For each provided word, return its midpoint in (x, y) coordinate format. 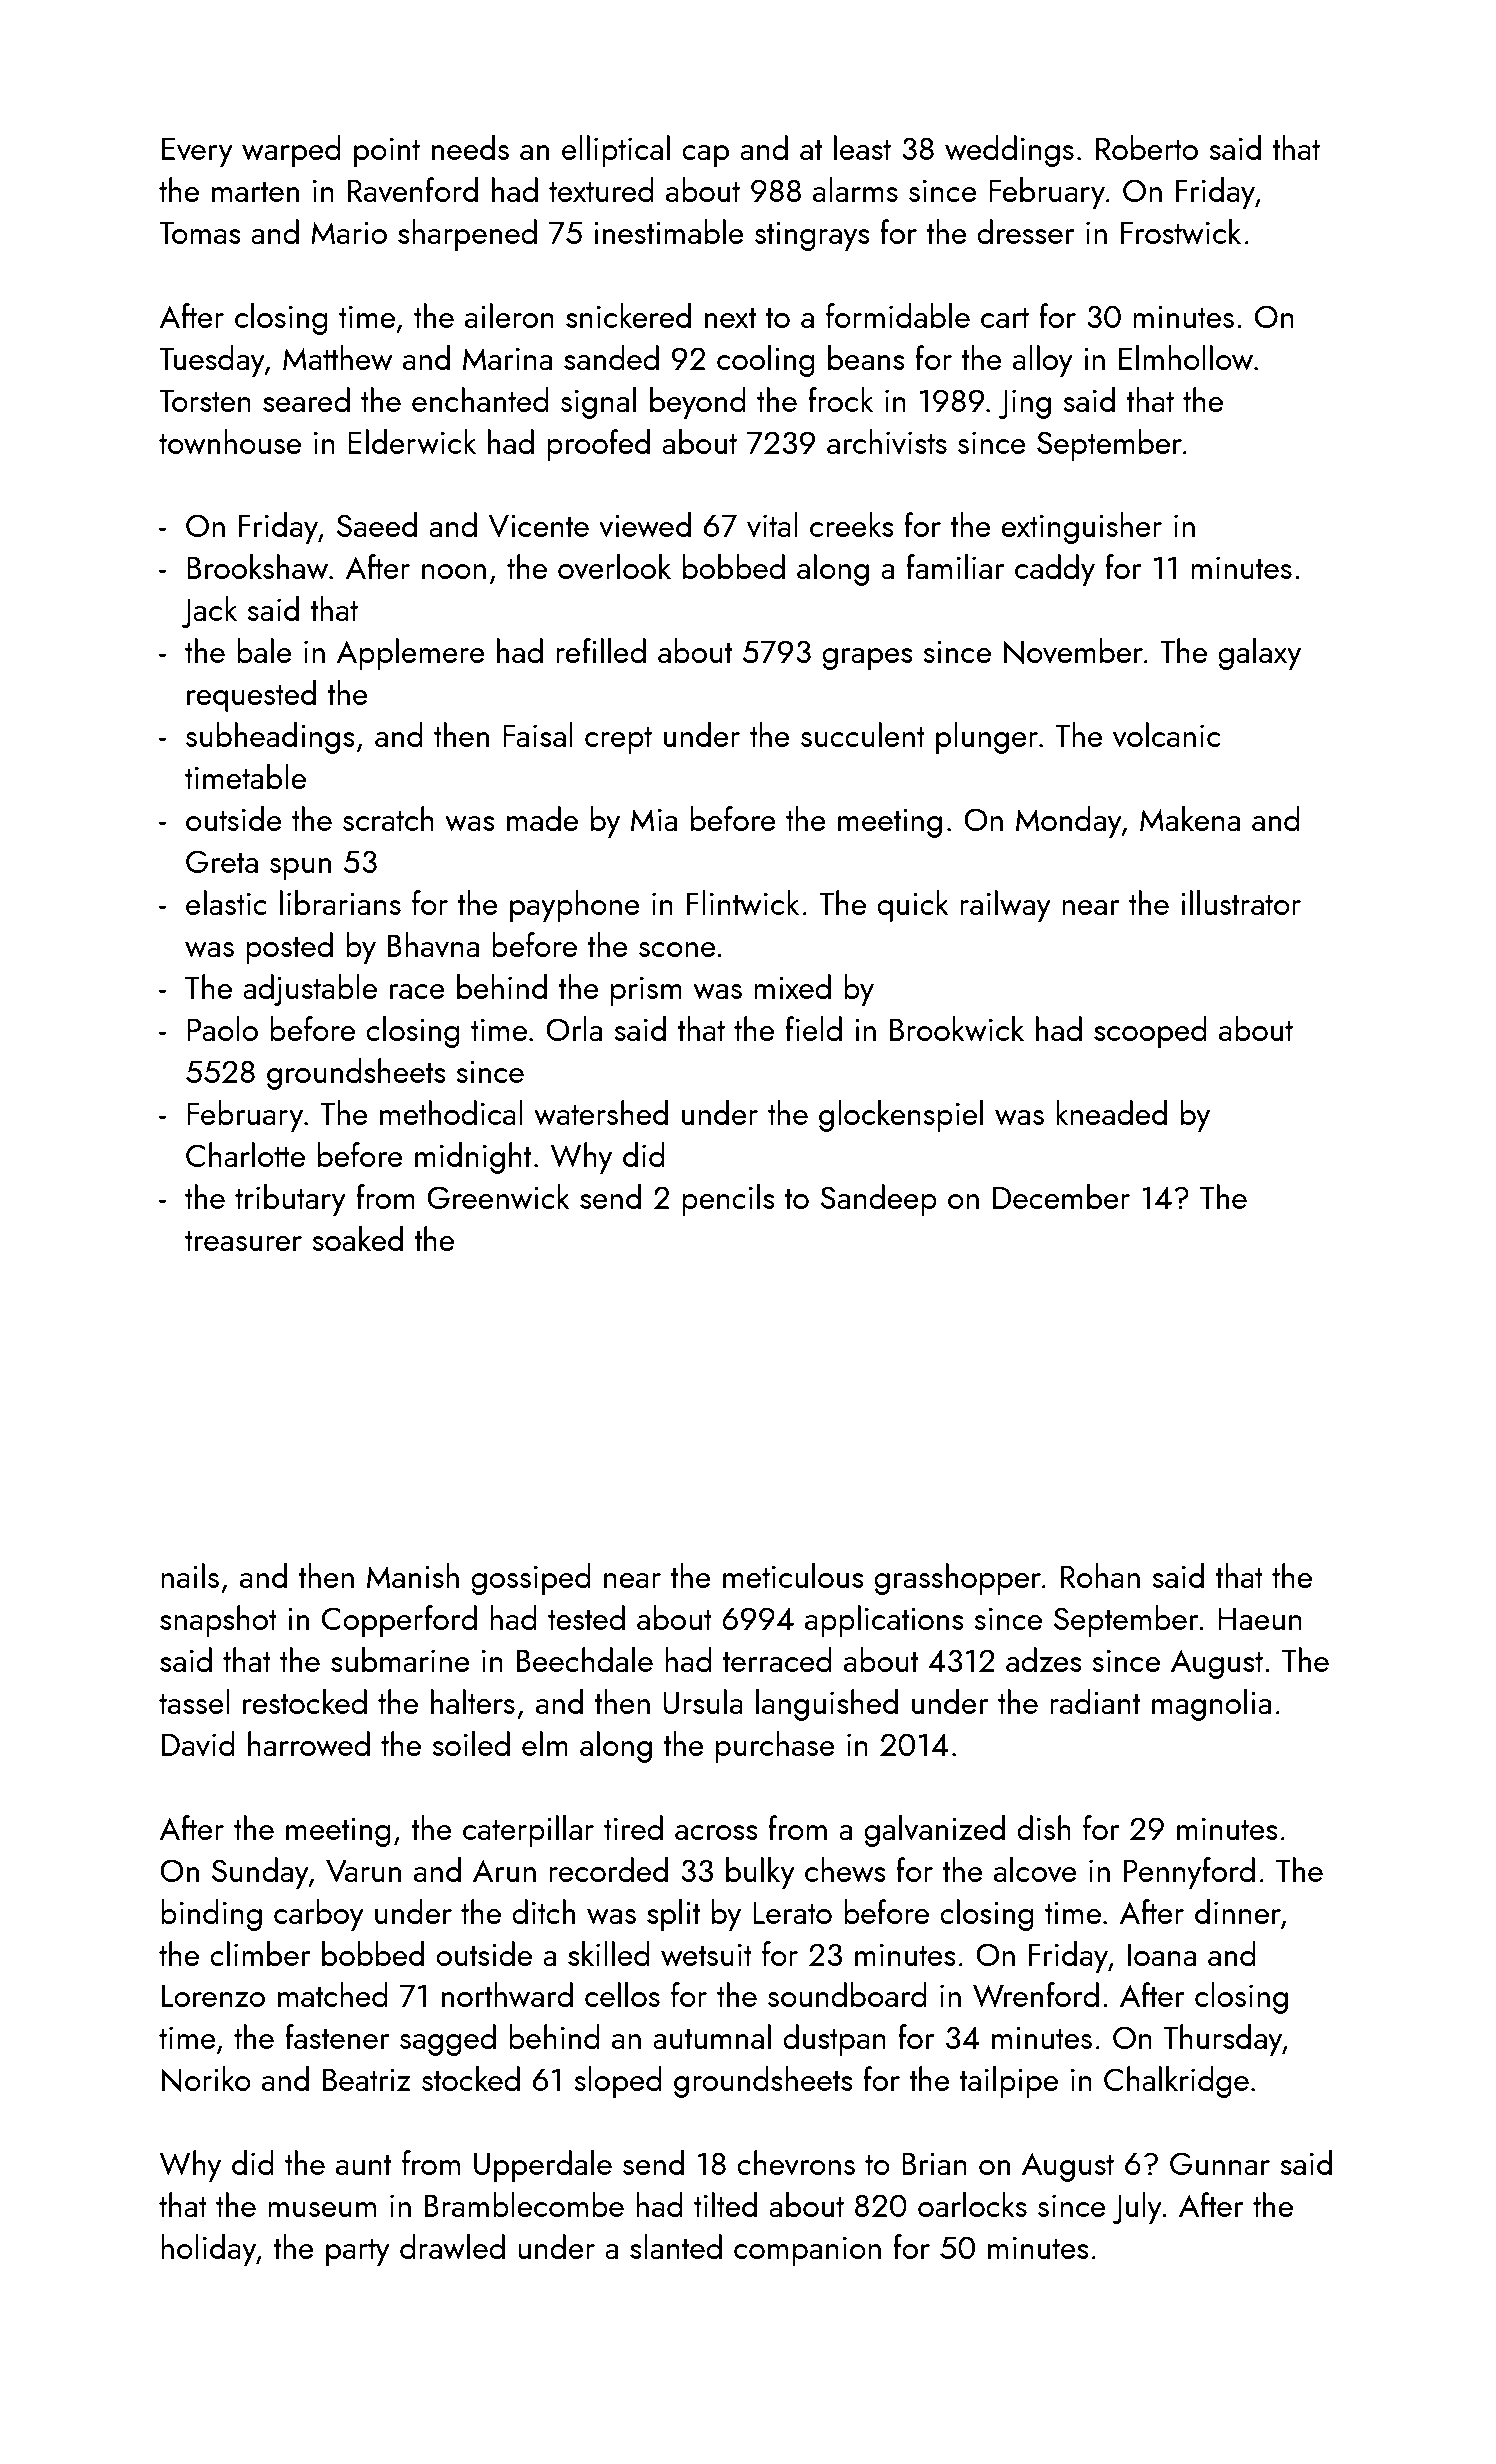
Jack (209, 612)
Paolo (222, 1028)
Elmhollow (1186, 358)
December (1061, 1196)
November (1073, 651)
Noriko (206, 2079)
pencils (728, 1200)
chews (845, 1870)
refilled (601, 650)
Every (197, 152)
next (730, 318)
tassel (194, 1701)
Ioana (1162, 1954)
